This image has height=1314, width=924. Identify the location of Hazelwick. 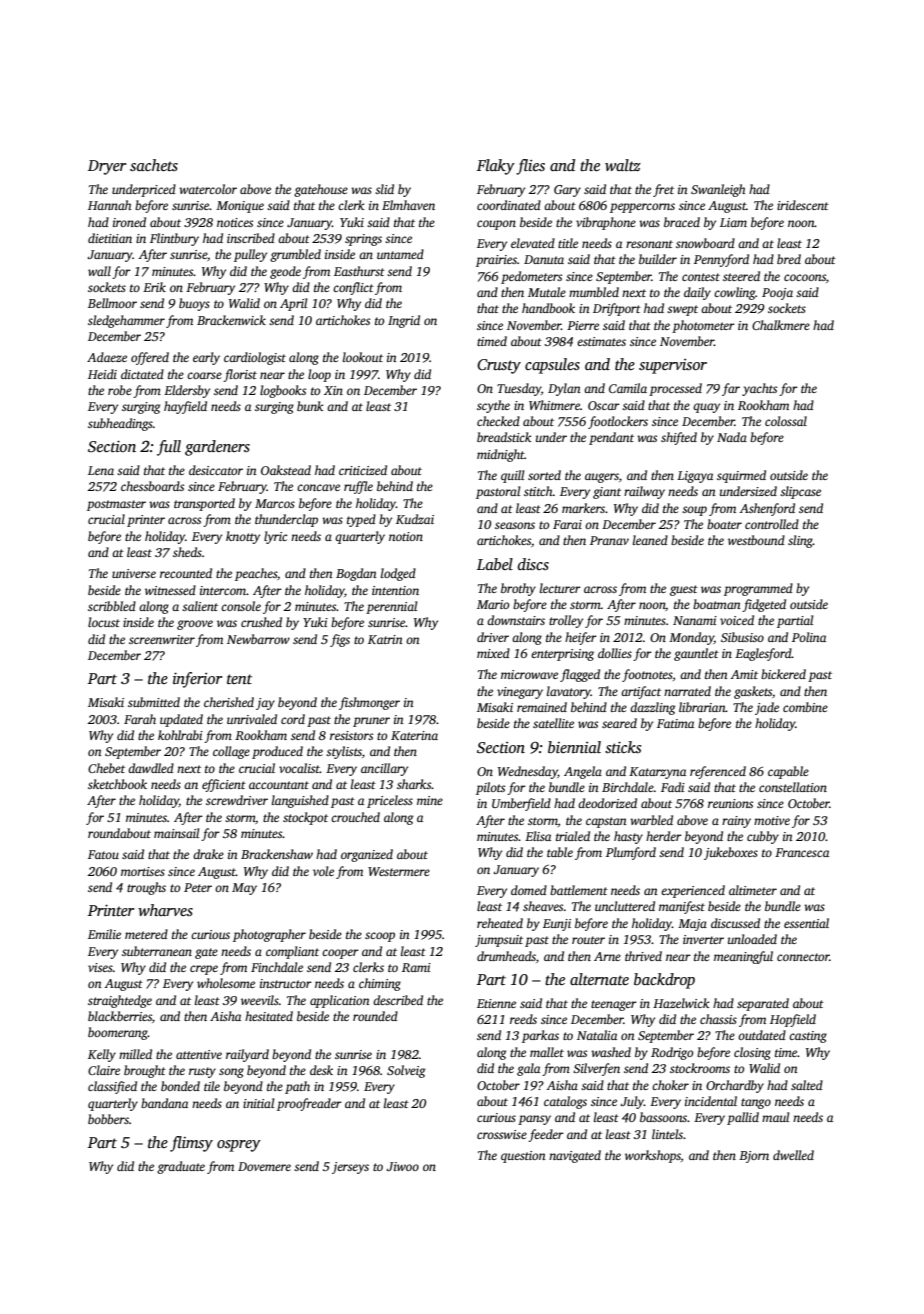
(681, 1003).
